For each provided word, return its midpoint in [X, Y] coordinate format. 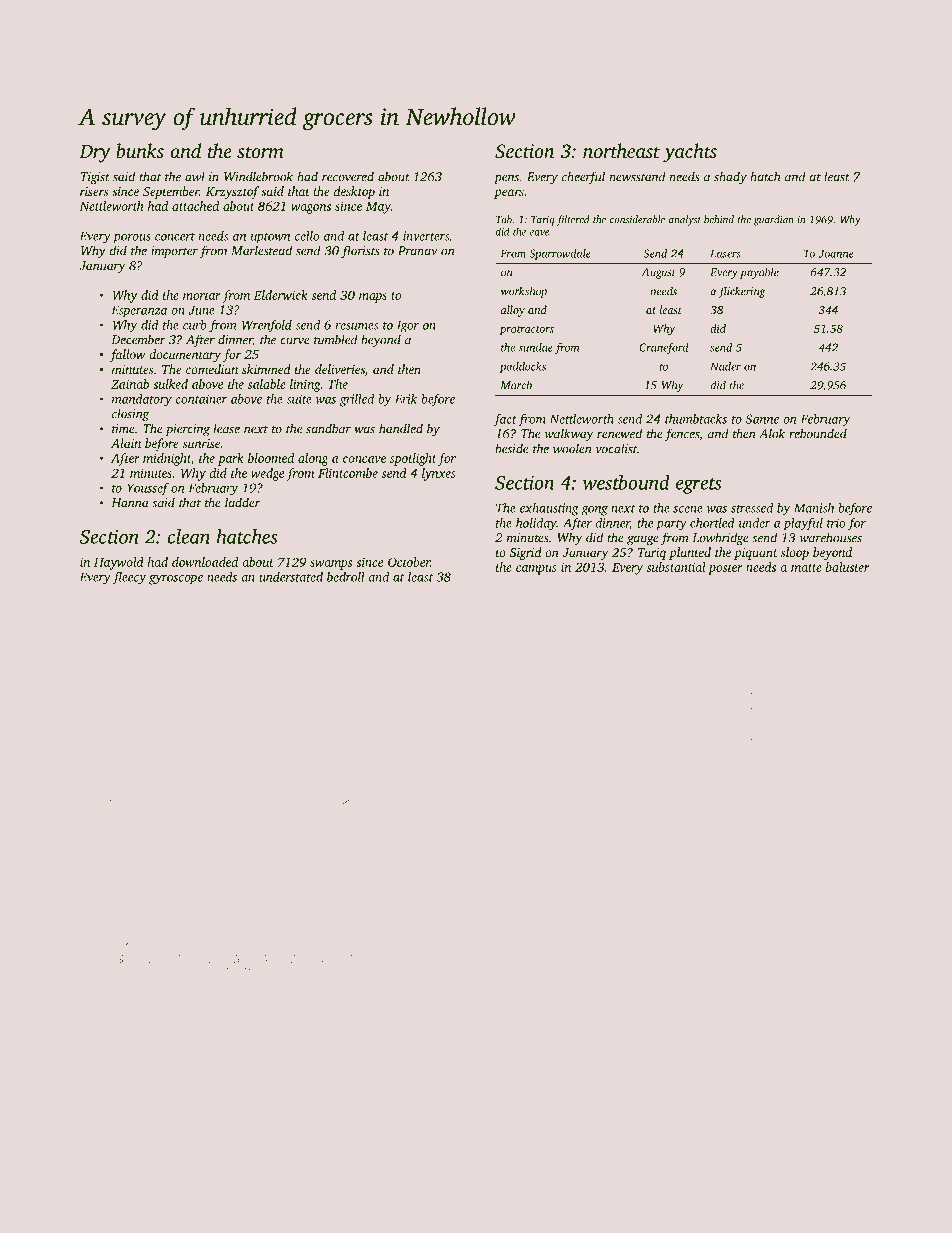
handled [401, 428]
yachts [690, 153]
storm [260, 152]
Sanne [762, 419]
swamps [331, 565]
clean [188, 536]
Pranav [417, 251]
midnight [167, 459]
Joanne [836, 254]
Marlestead [261, 250]
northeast [621, 150]
